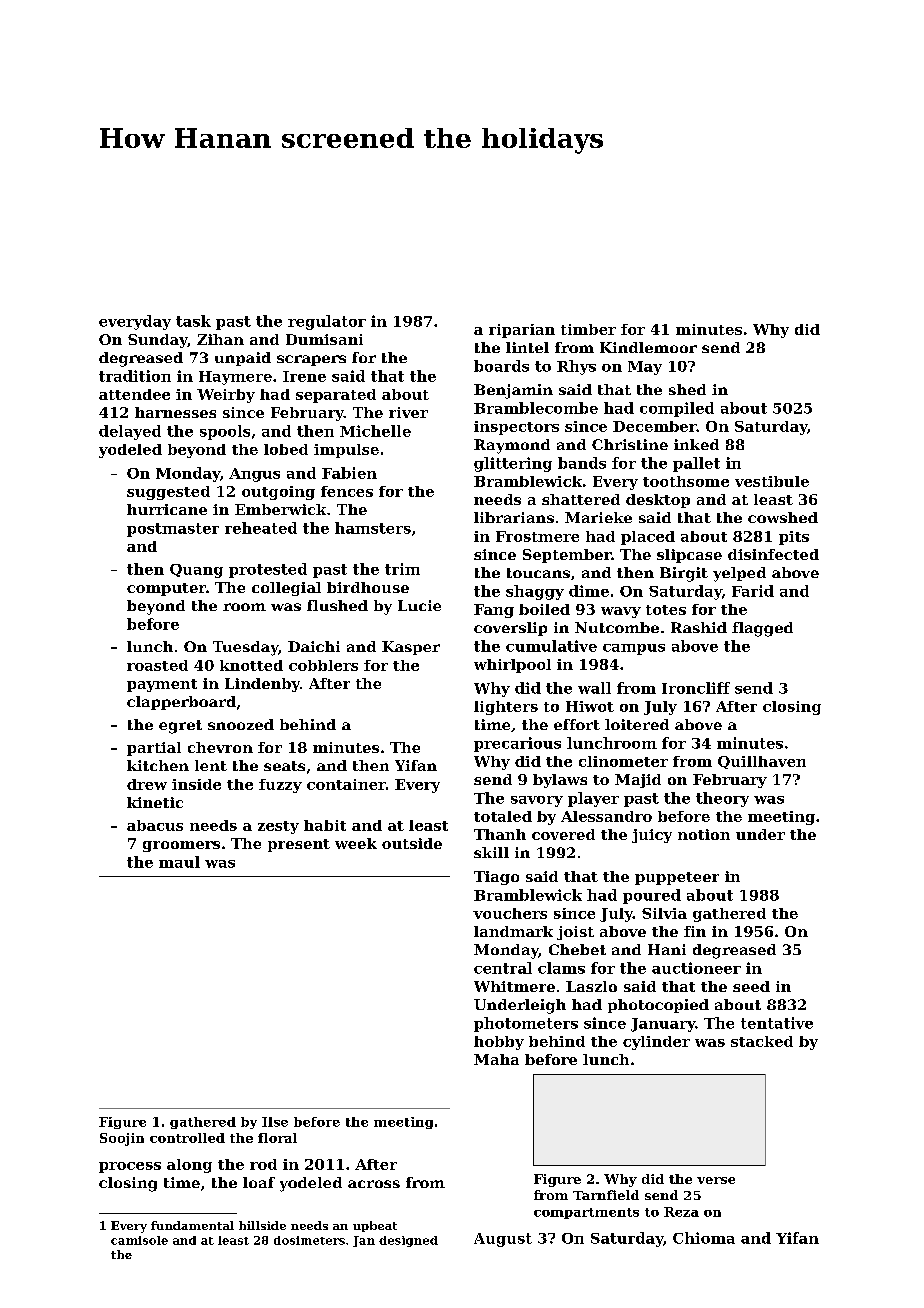  What do you see at coordinates (512, 666) in the image?
I see `whirlpool` at bounding box center [512, 666].
